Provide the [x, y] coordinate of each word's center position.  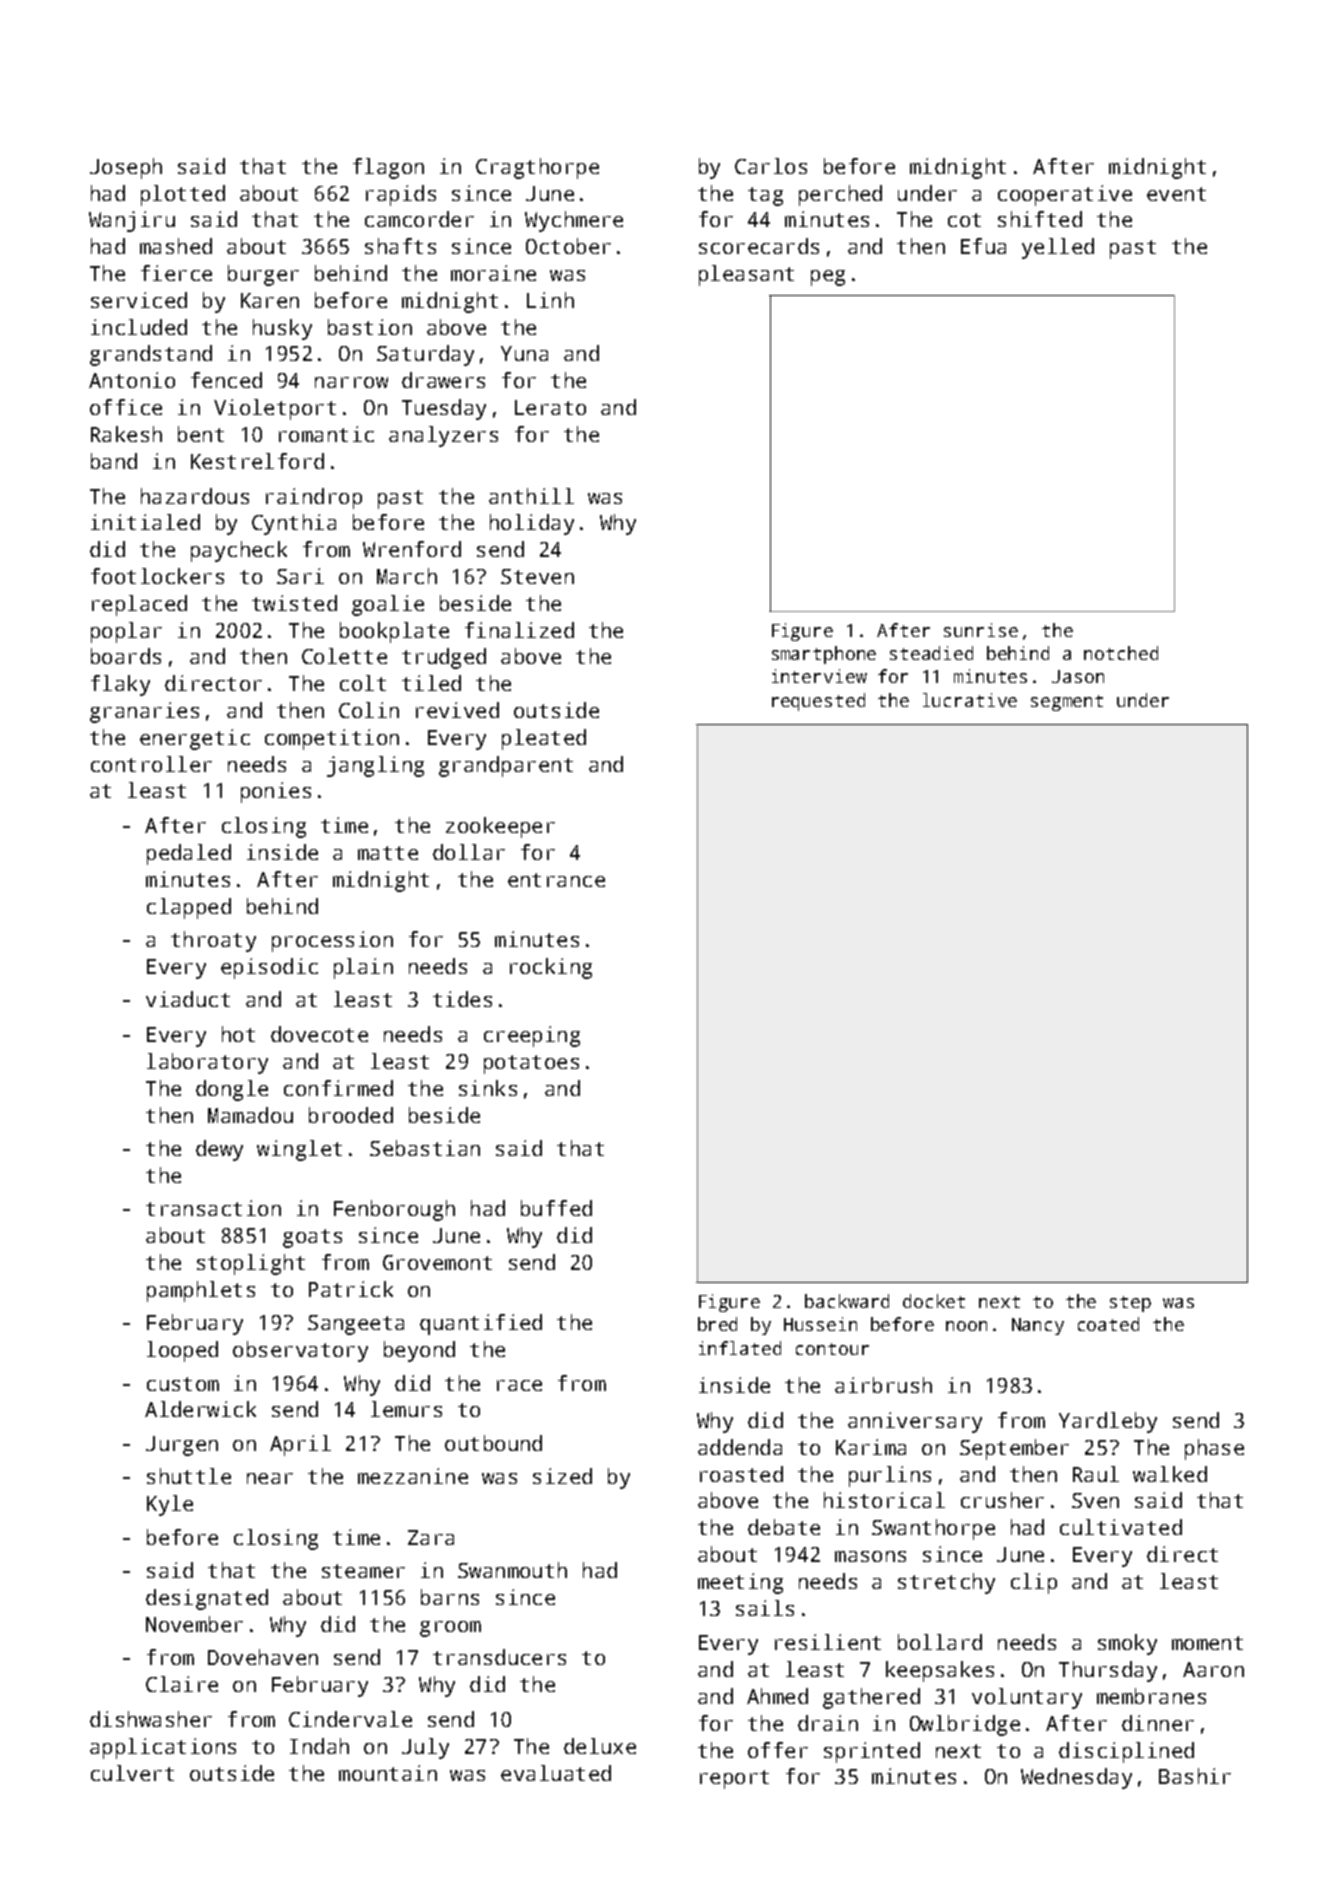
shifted [1040, 219]
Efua [983, 246]
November [194, 1624]
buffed [556, 1208]
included [139, 327]
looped [182, 1351]
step [1130, 1304]
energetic [195, 739]
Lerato [550, 407]
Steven [537, 576]
